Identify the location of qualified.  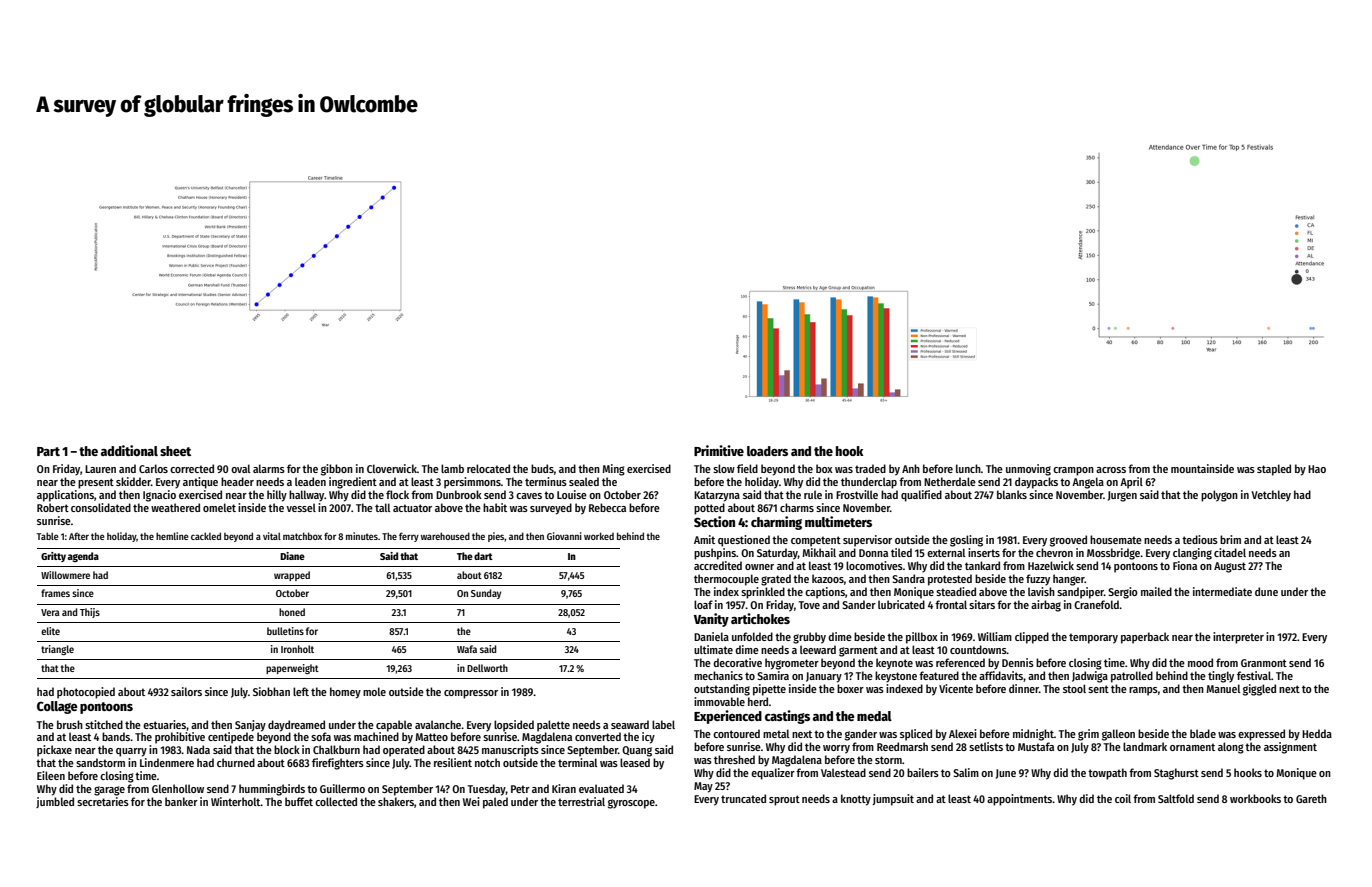
(921, 496).
